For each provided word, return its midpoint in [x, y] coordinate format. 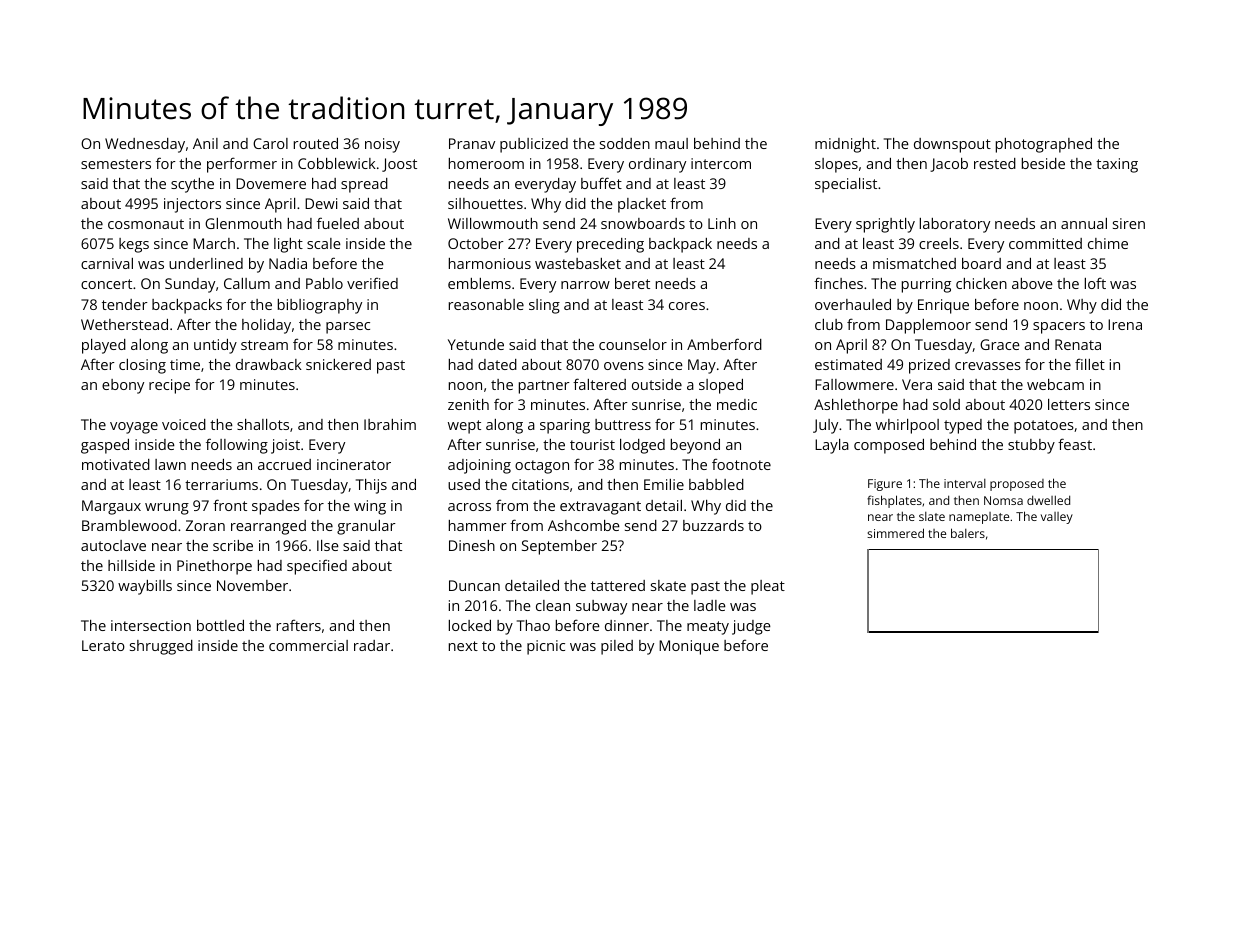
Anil [205, 143]
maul [671, 143]
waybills [145, 587]
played [104, 346]
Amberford [724, 344]
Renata [1078, 344]
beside [1043, 163]
